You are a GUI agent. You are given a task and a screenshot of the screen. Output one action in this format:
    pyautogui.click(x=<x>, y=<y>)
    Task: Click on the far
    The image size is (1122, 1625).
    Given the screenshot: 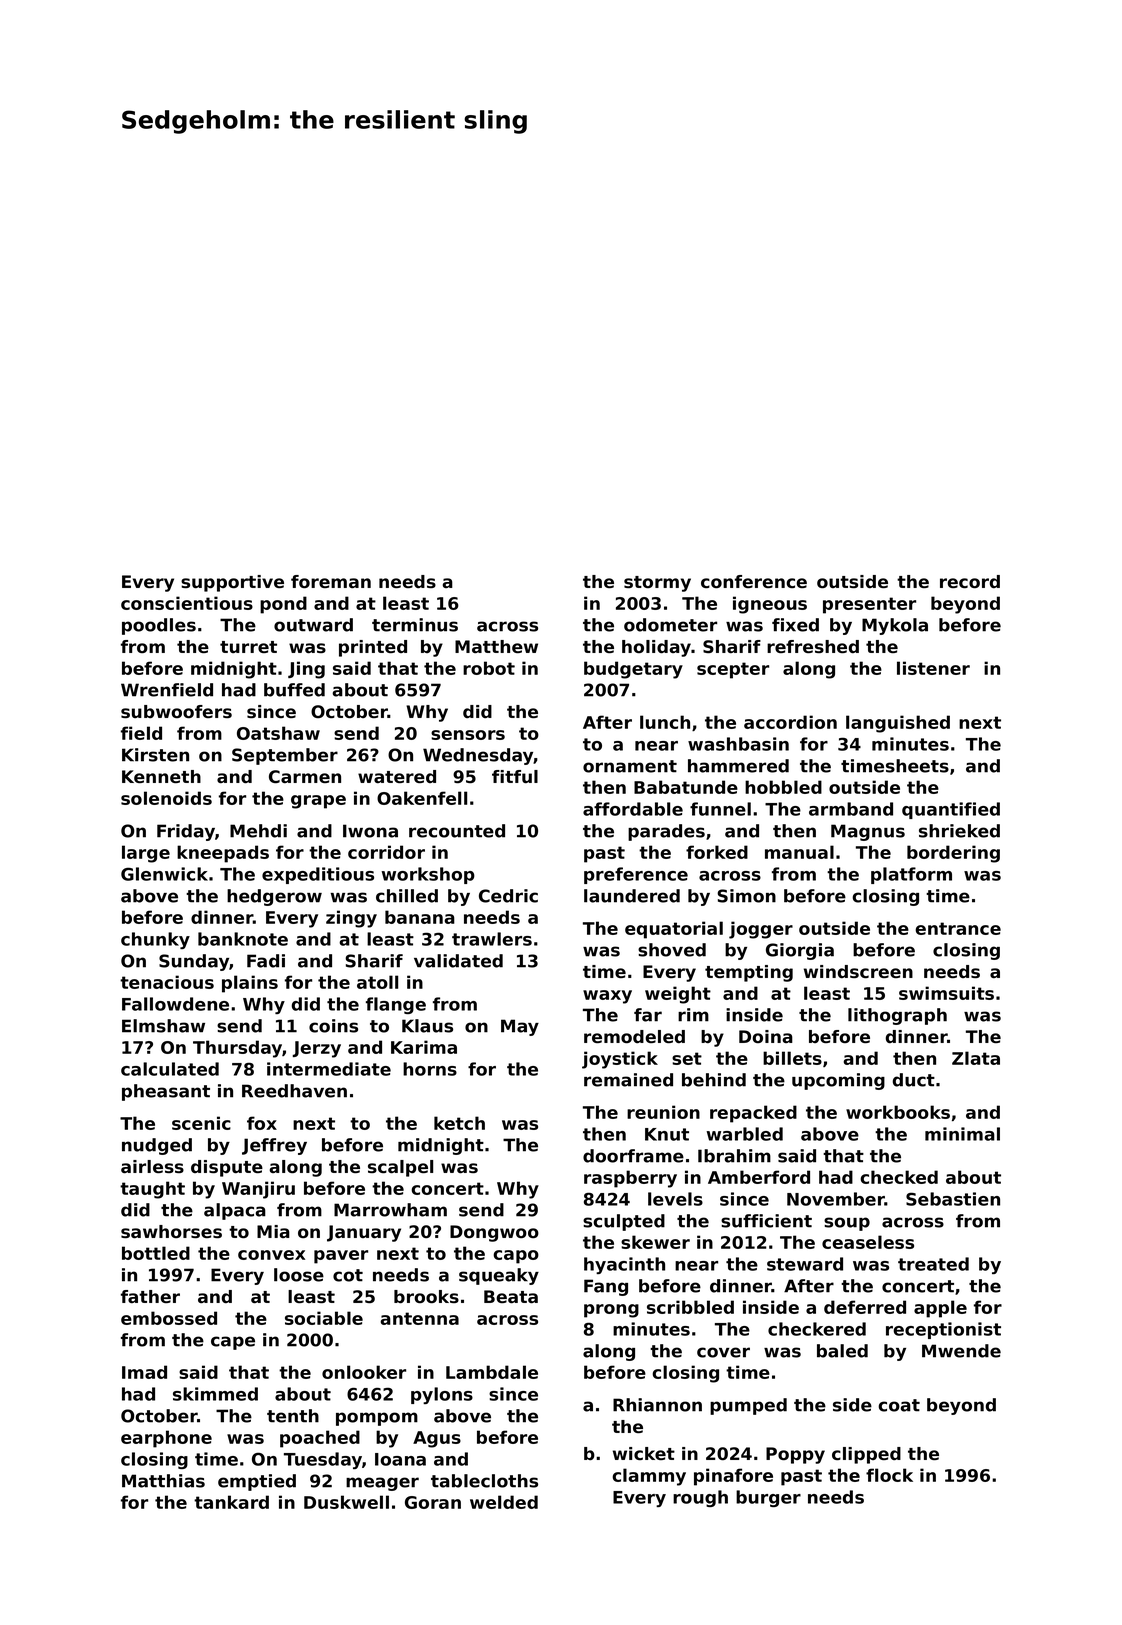 What is the action you would take?
    pyautogui.click(x=648, y=1015)
